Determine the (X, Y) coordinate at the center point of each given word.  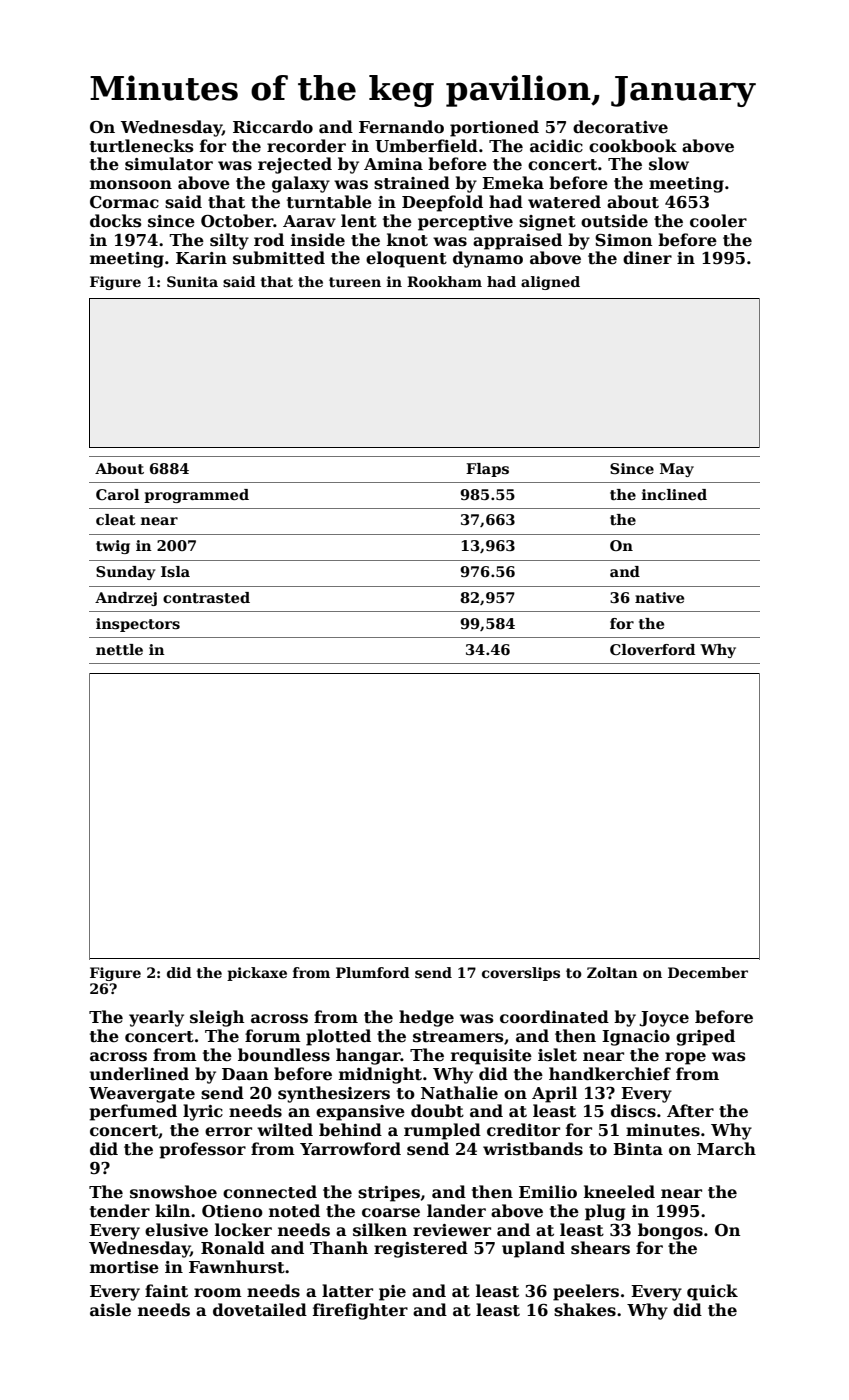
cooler (718, 221)
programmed (196, 496)
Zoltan (612, 972)
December (708, 972)
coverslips (521, 974)
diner (647, 258)
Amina (393, 164)
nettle (119, 649)
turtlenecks (142, 146)
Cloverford (652, 649)
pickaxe (257, 974)
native (659, 597)
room (218, 1293)
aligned (550, 283)
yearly (156, 1018)
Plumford (373, 972)
